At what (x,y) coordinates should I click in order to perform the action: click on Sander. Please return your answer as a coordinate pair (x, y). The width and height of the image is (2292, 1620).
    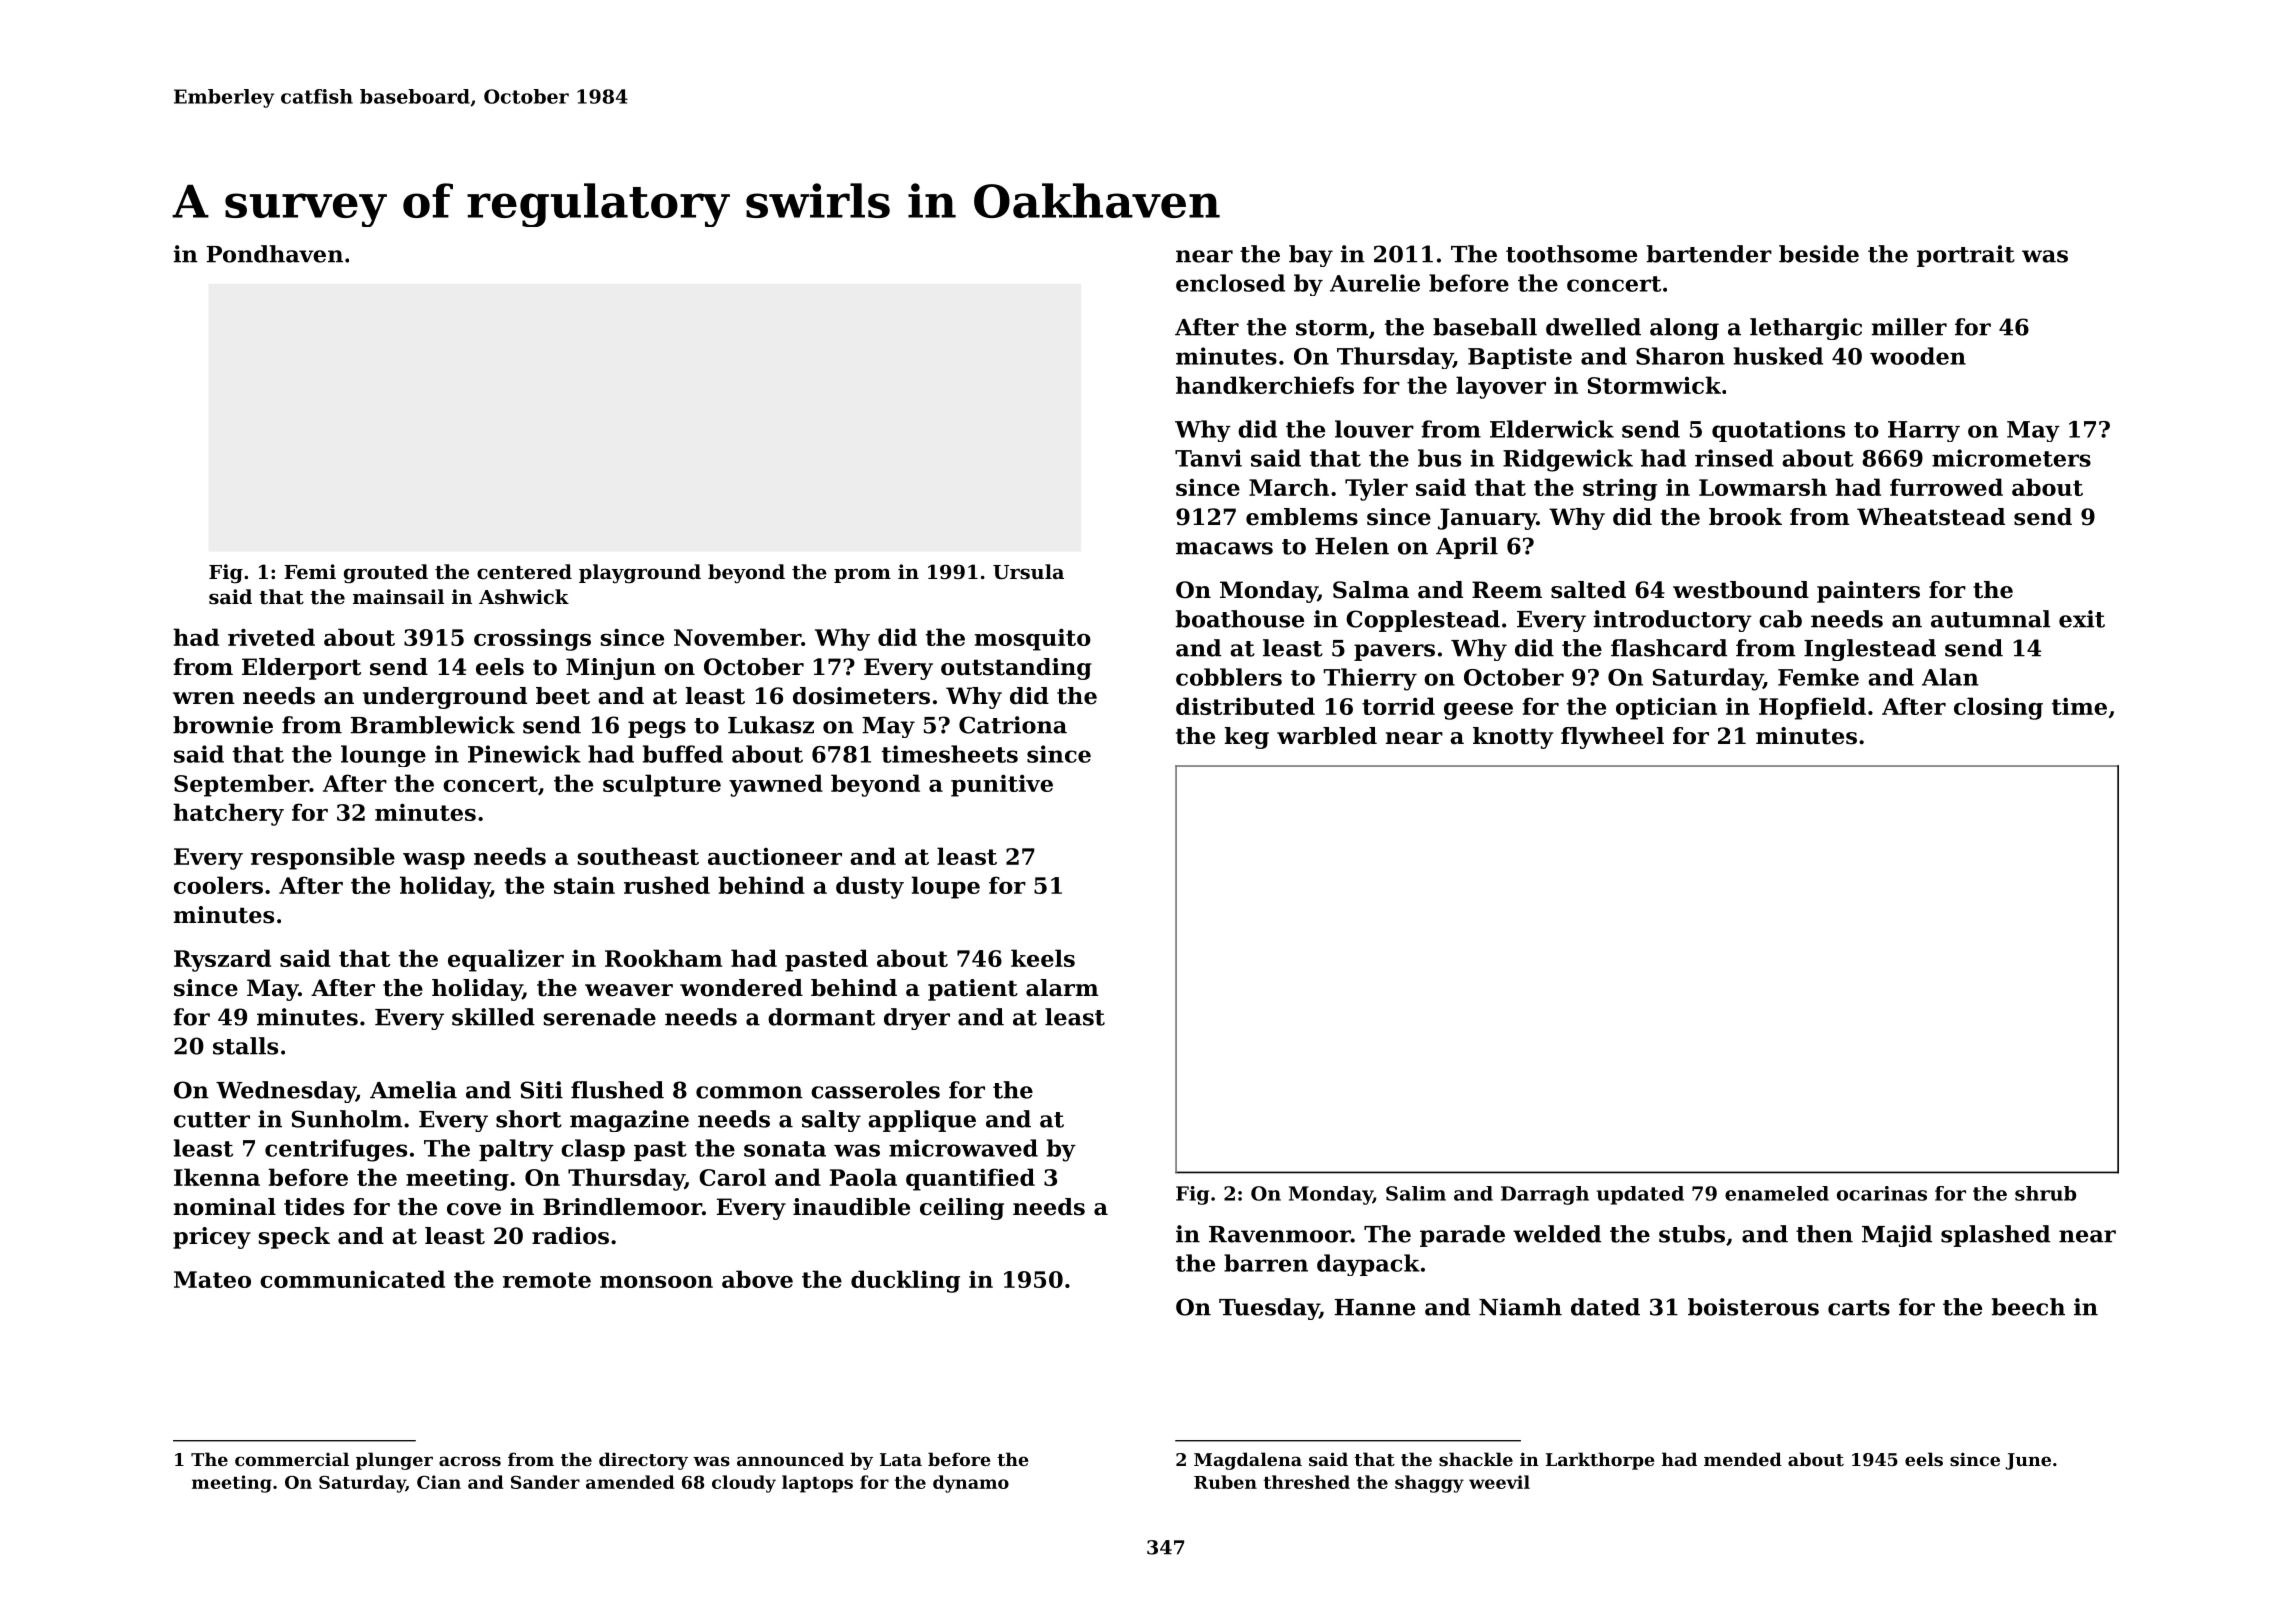
    Looking at the image, I should click on (545, 1482).
